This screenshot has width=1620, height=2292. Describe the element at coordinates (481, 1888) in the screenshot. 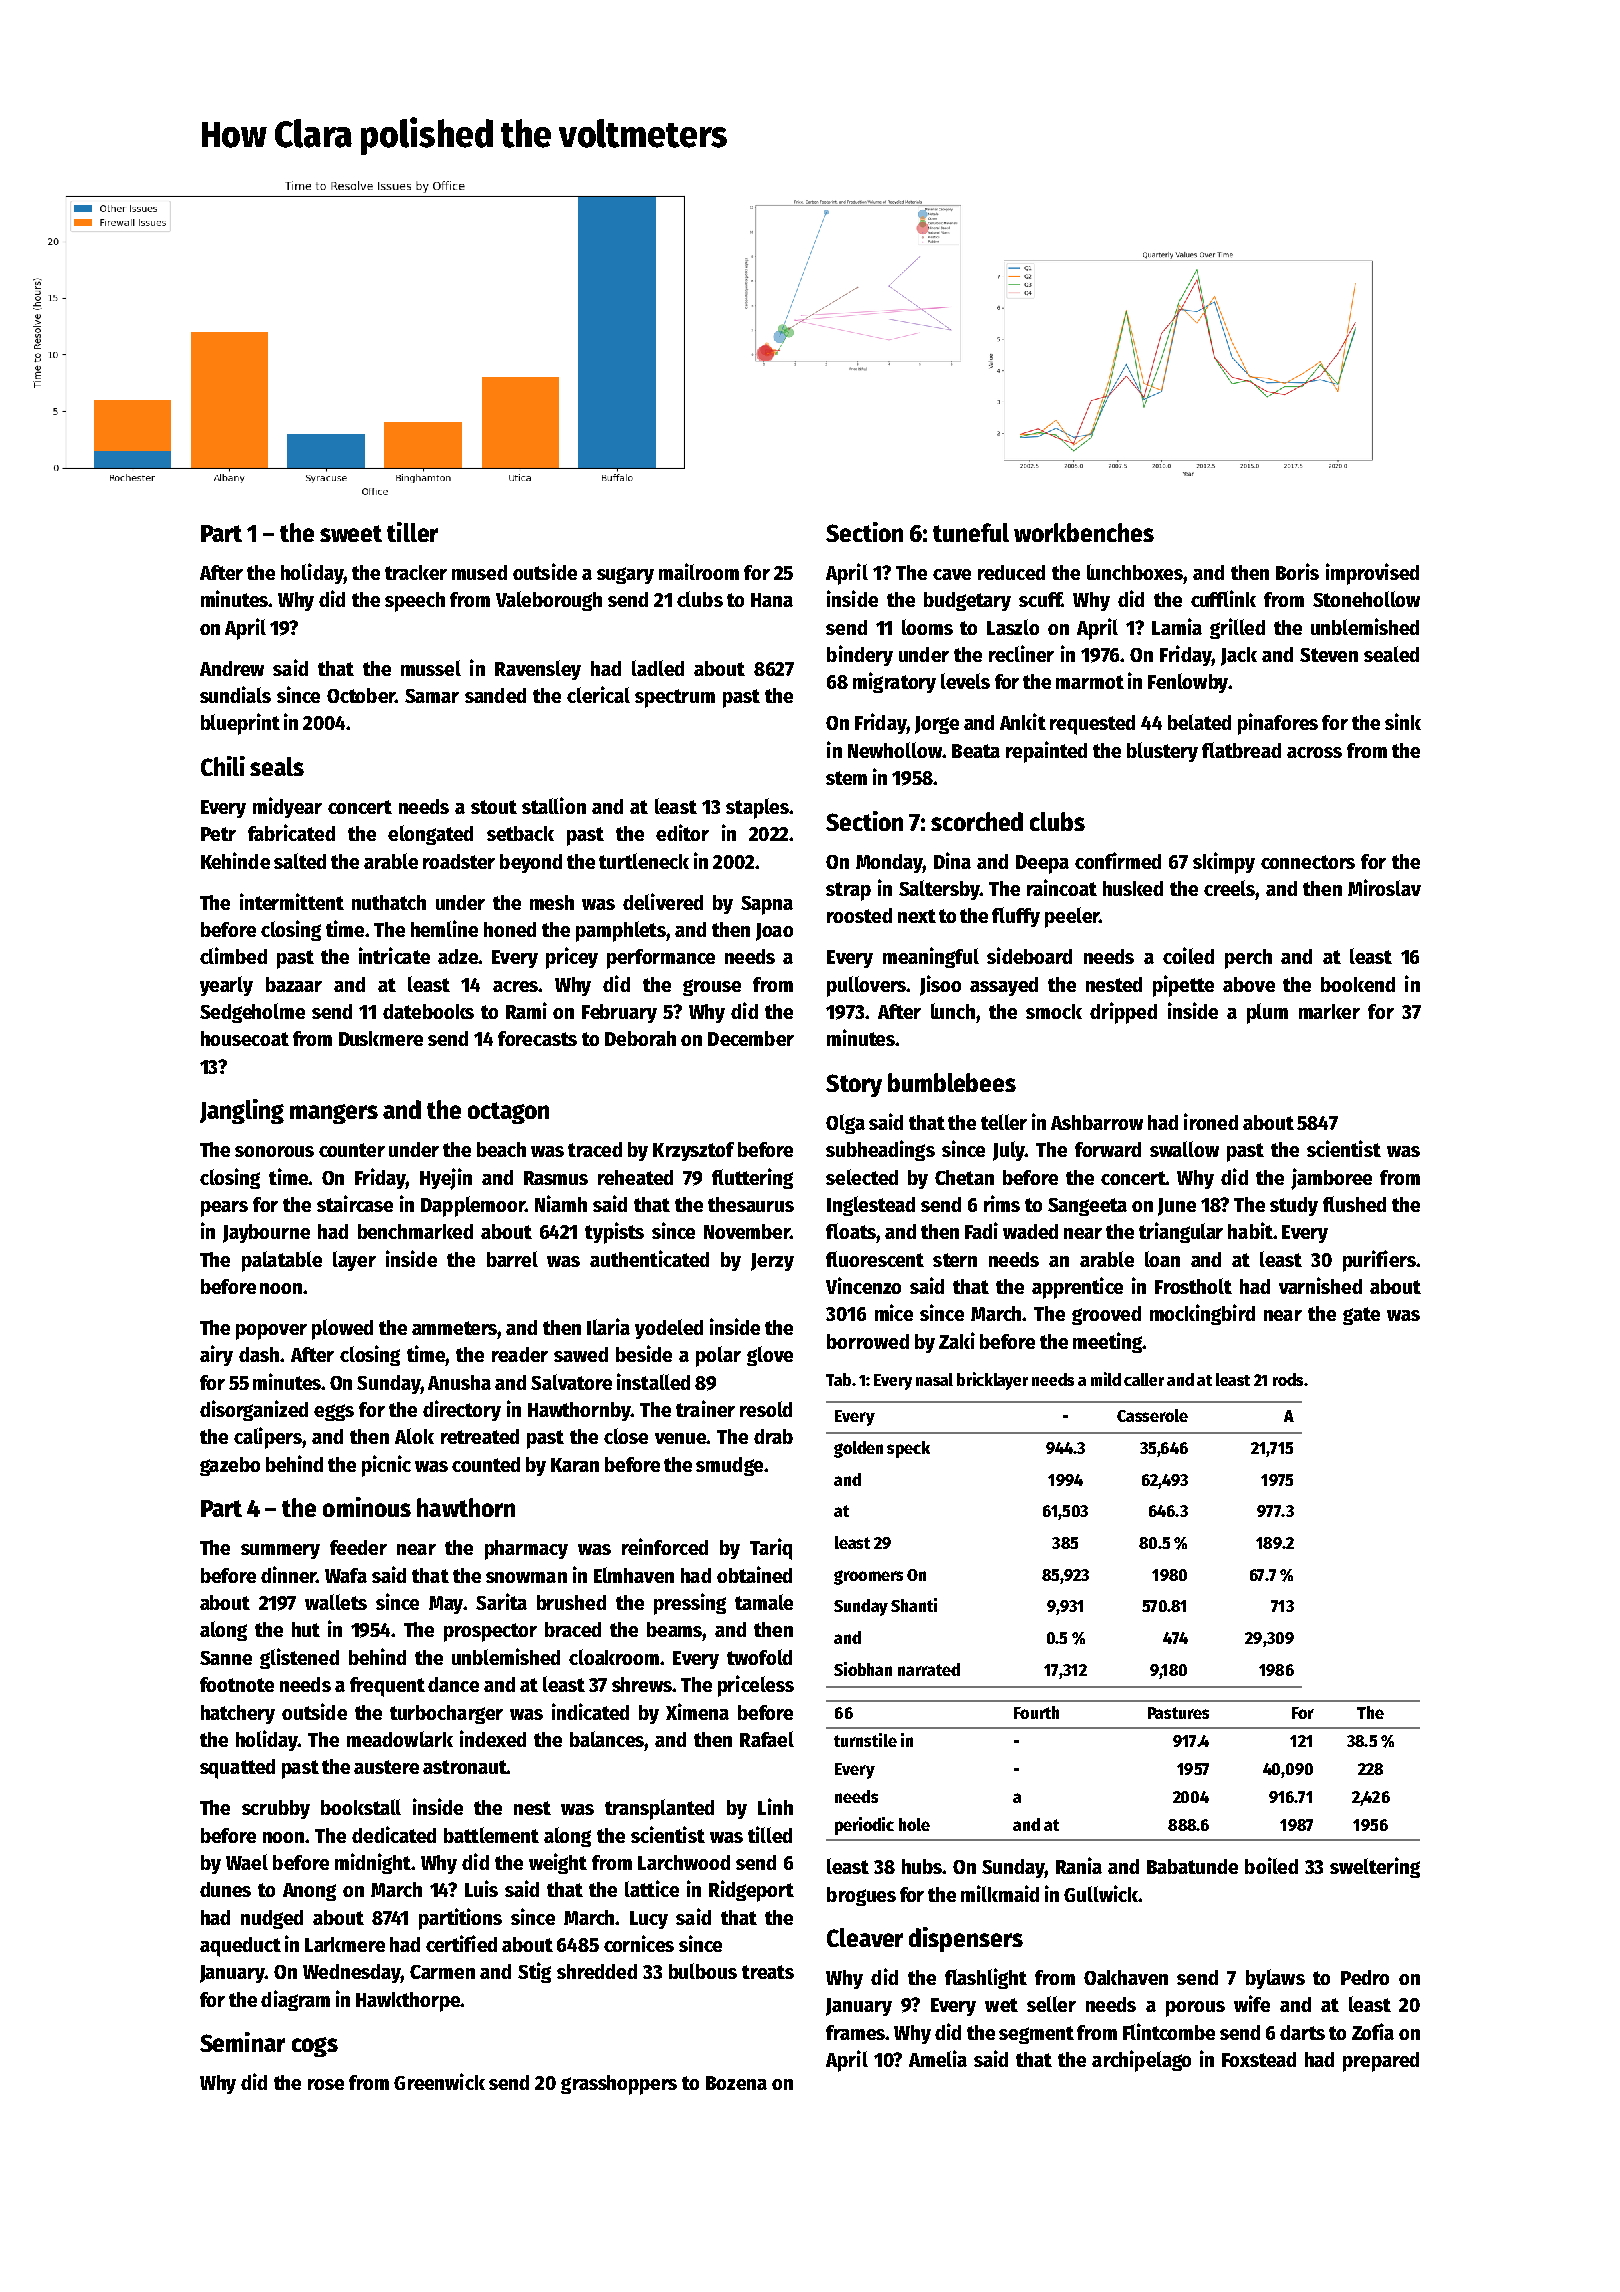

I see `Luis` at that location.
